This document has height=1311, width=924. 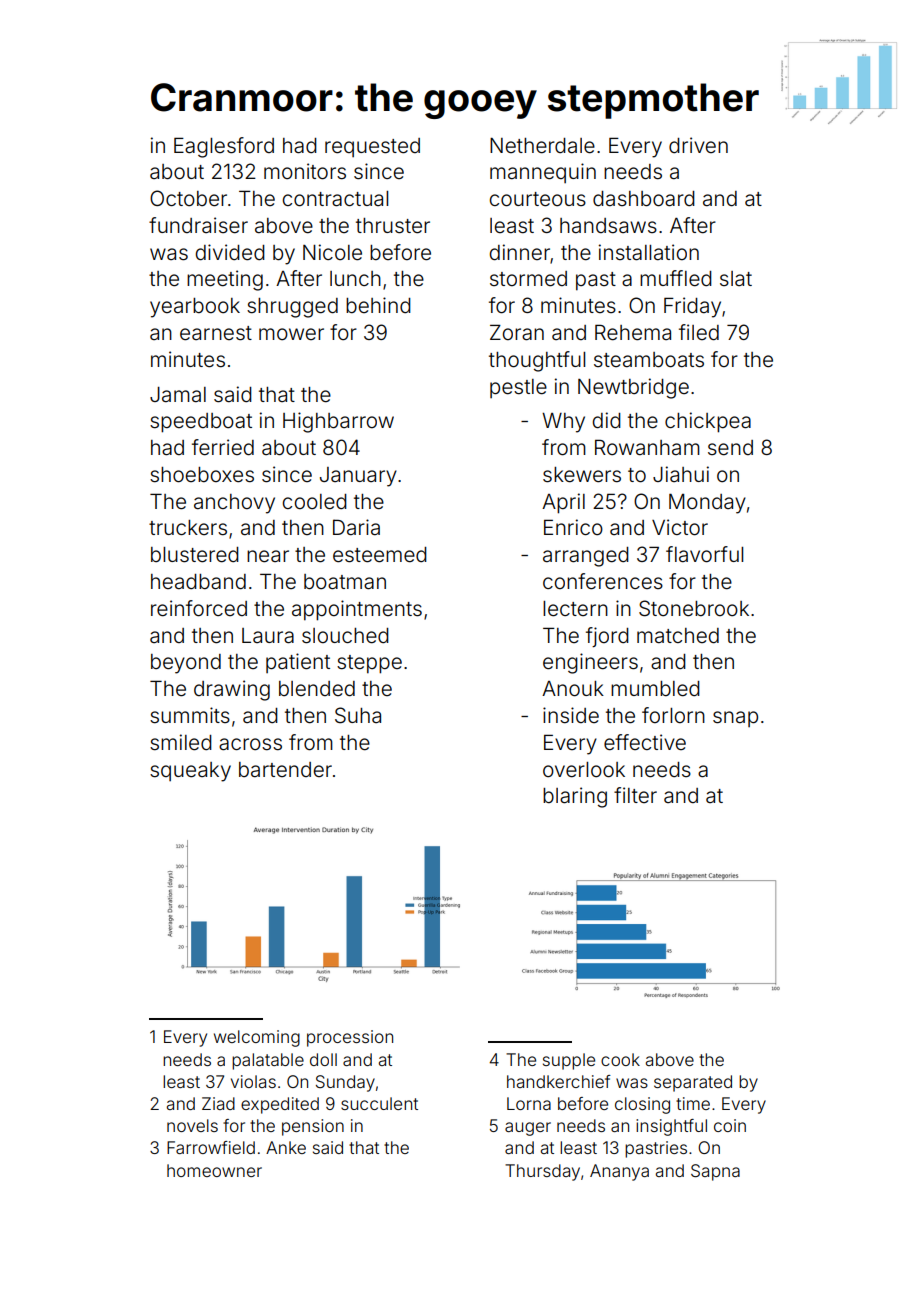 What do you see at coordinates (694, 608) in the document?
I see `Stonebrook` at bounding box center [694, 608].
